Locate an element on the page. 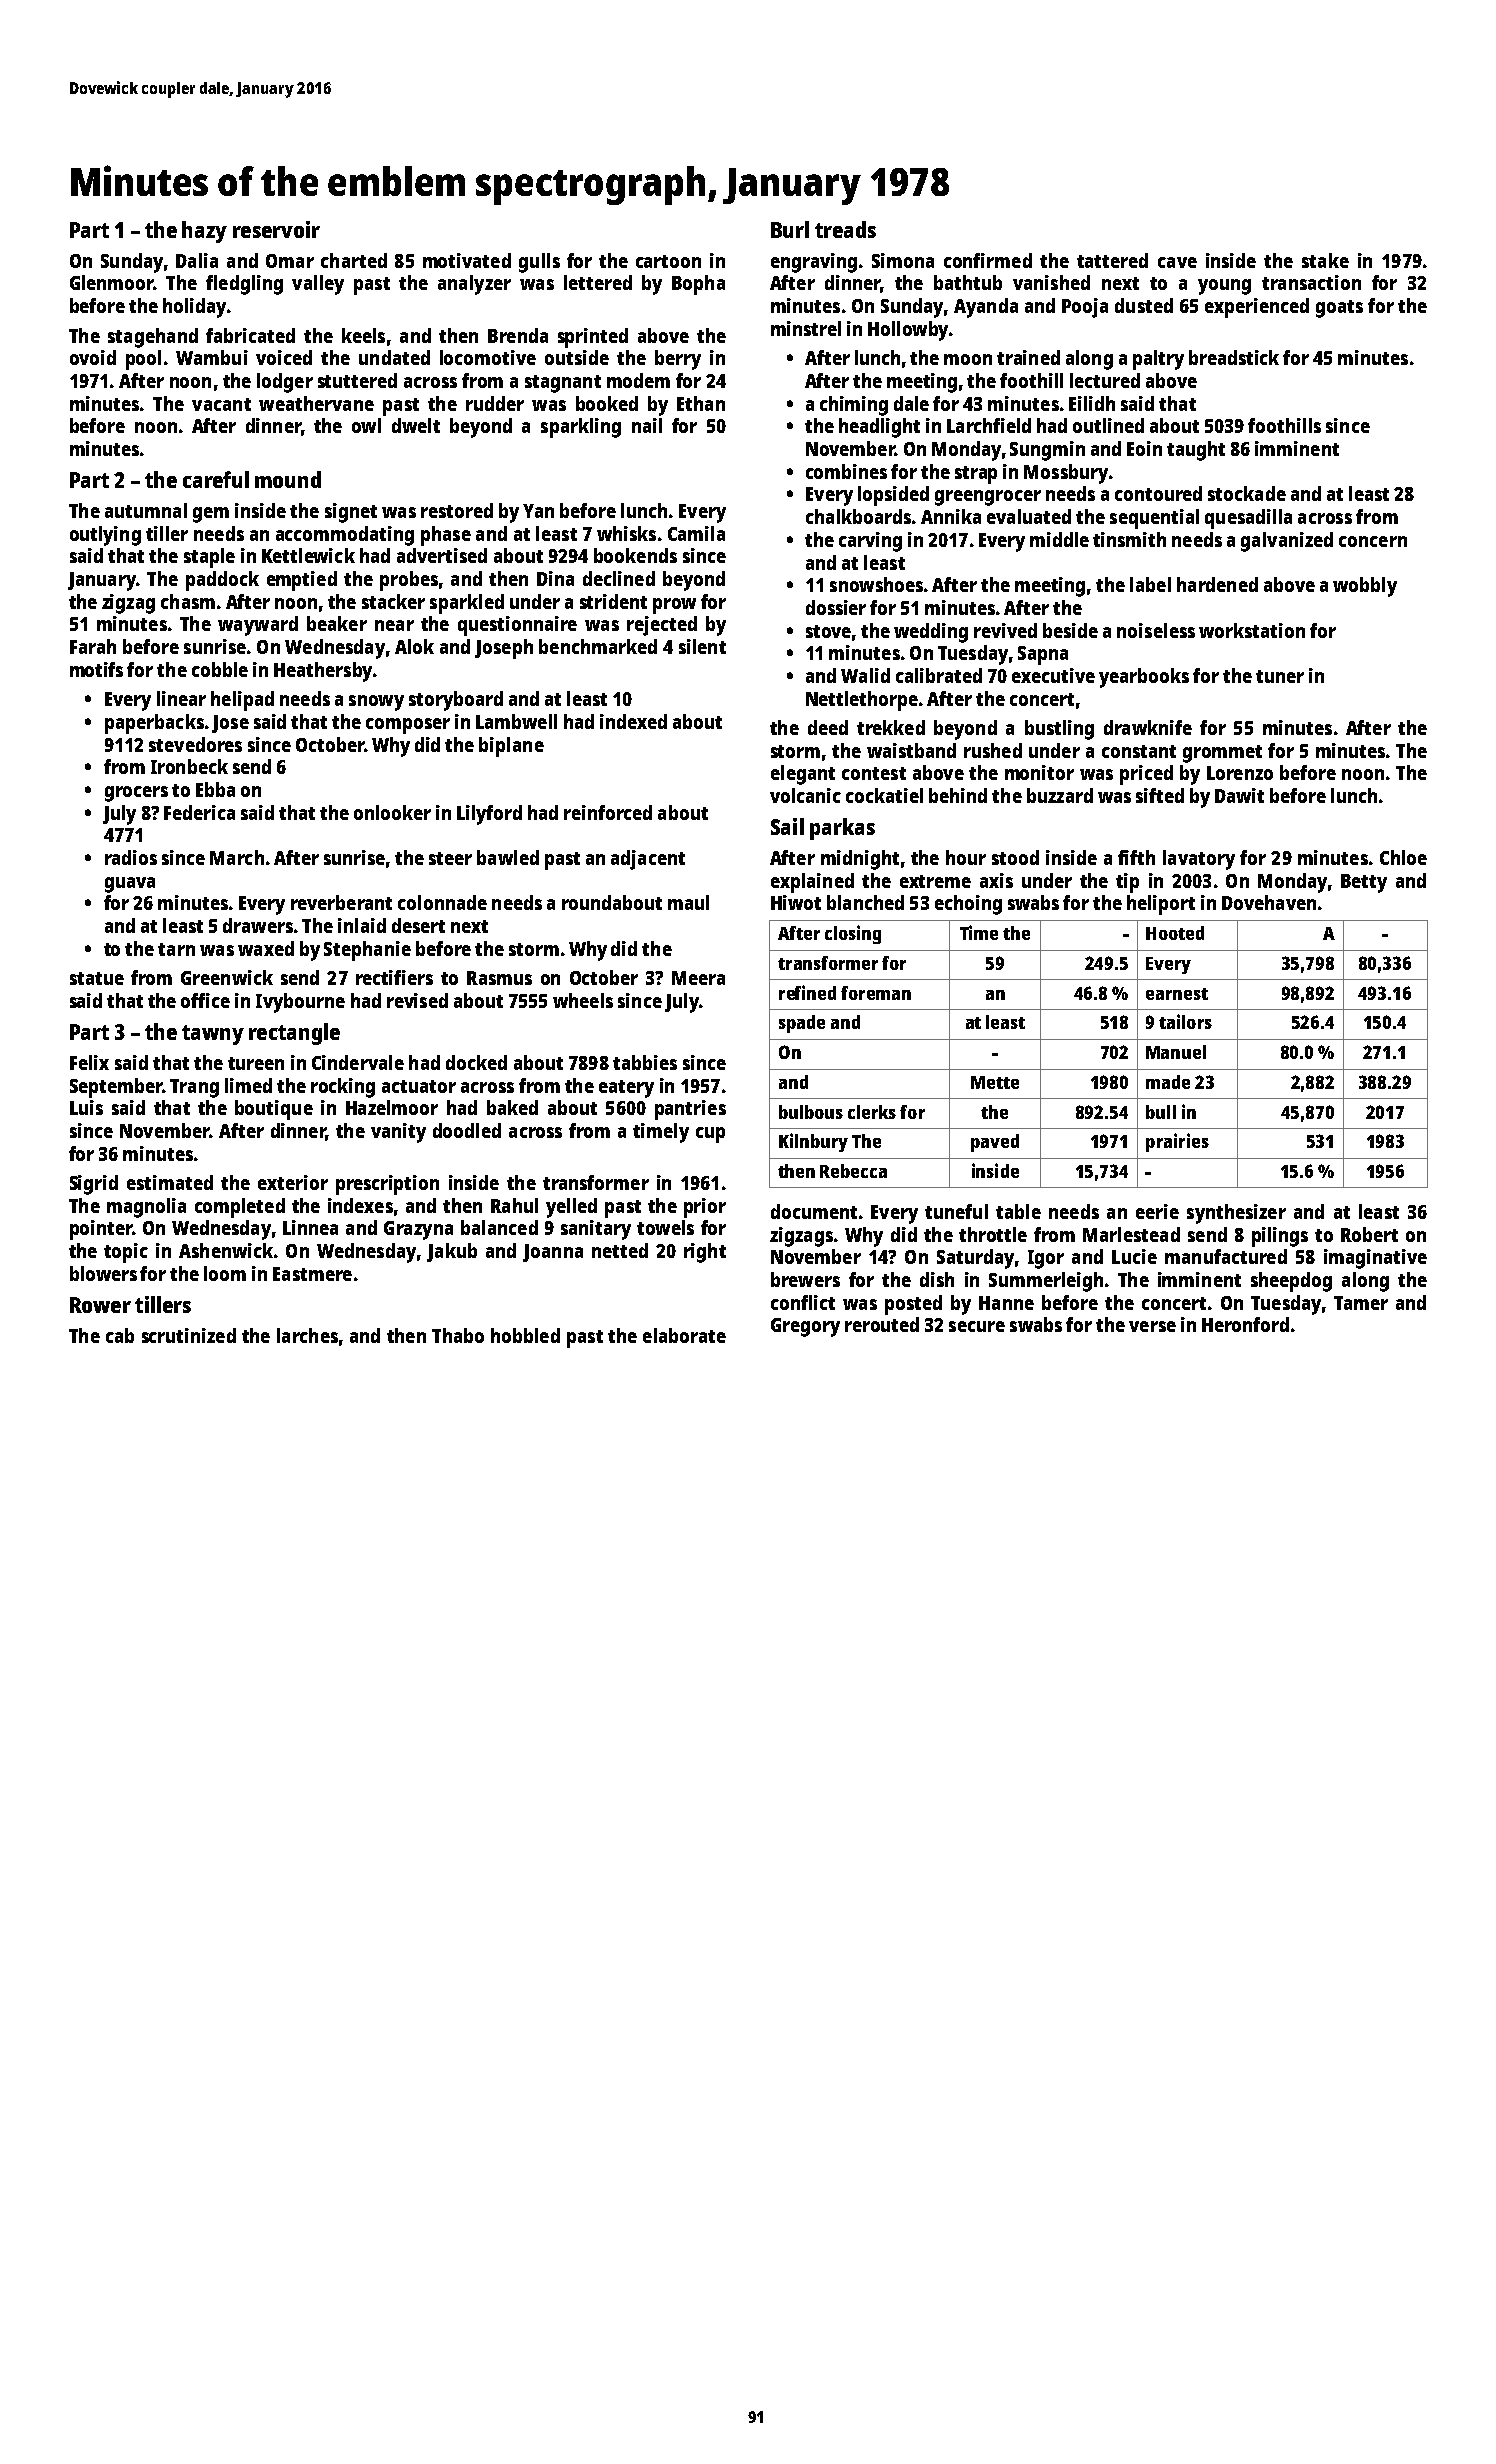 This document has width=1496, height=2464. Gregory is located at coordinates (805, 1327).
